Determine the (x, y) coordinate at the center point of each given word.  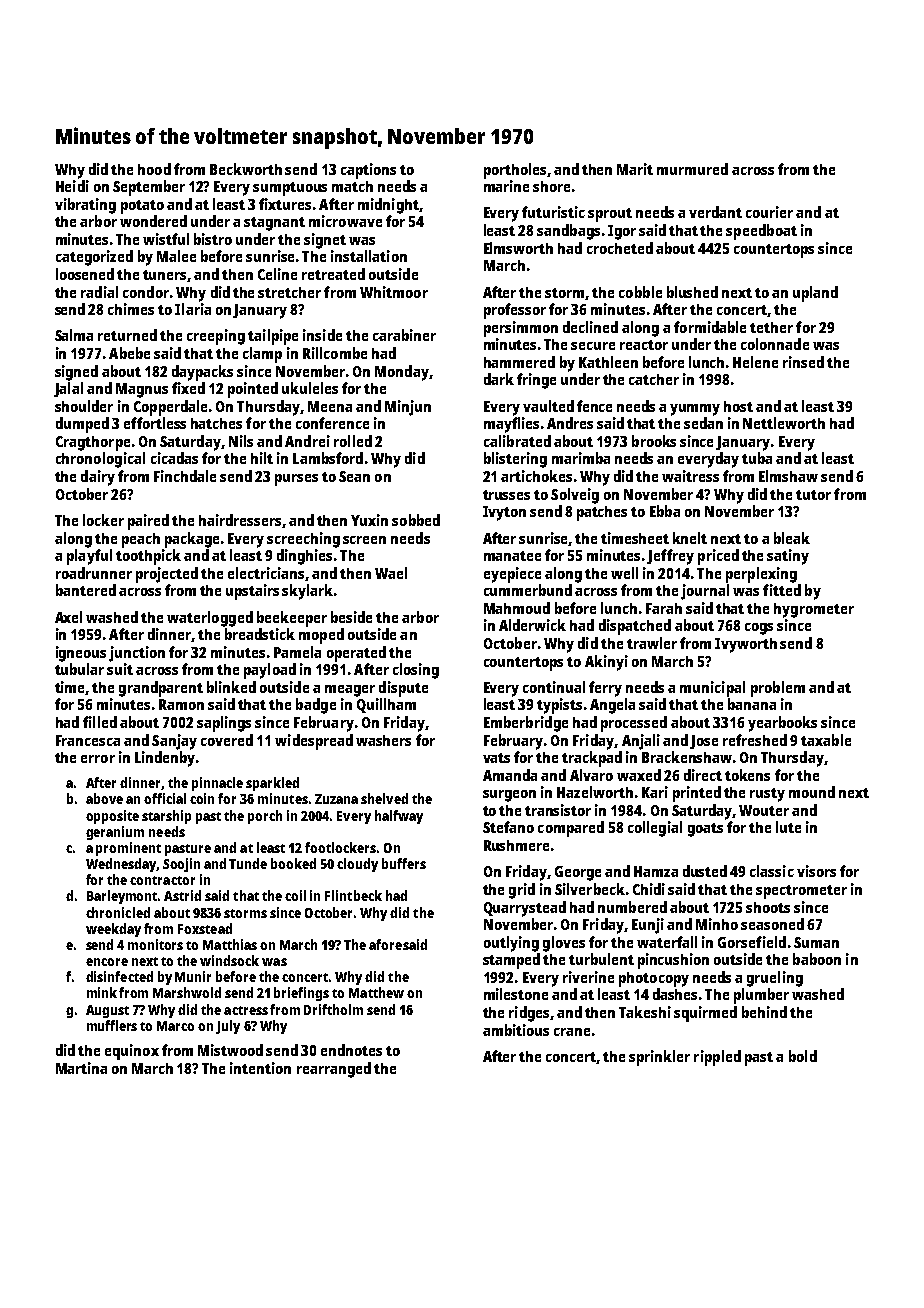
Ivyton (504, 513)
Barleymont (123, 897)
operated (356, 654)
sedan (703, 423)
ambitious (516, 1030)
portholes (515, 171)
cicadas (174, 458)
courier (769, 212)
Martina (81, 1068)
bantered (86, 590)
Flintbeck (353, 895)
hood (154, 169)
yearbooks (782, 724)
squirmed (705, 1014)
